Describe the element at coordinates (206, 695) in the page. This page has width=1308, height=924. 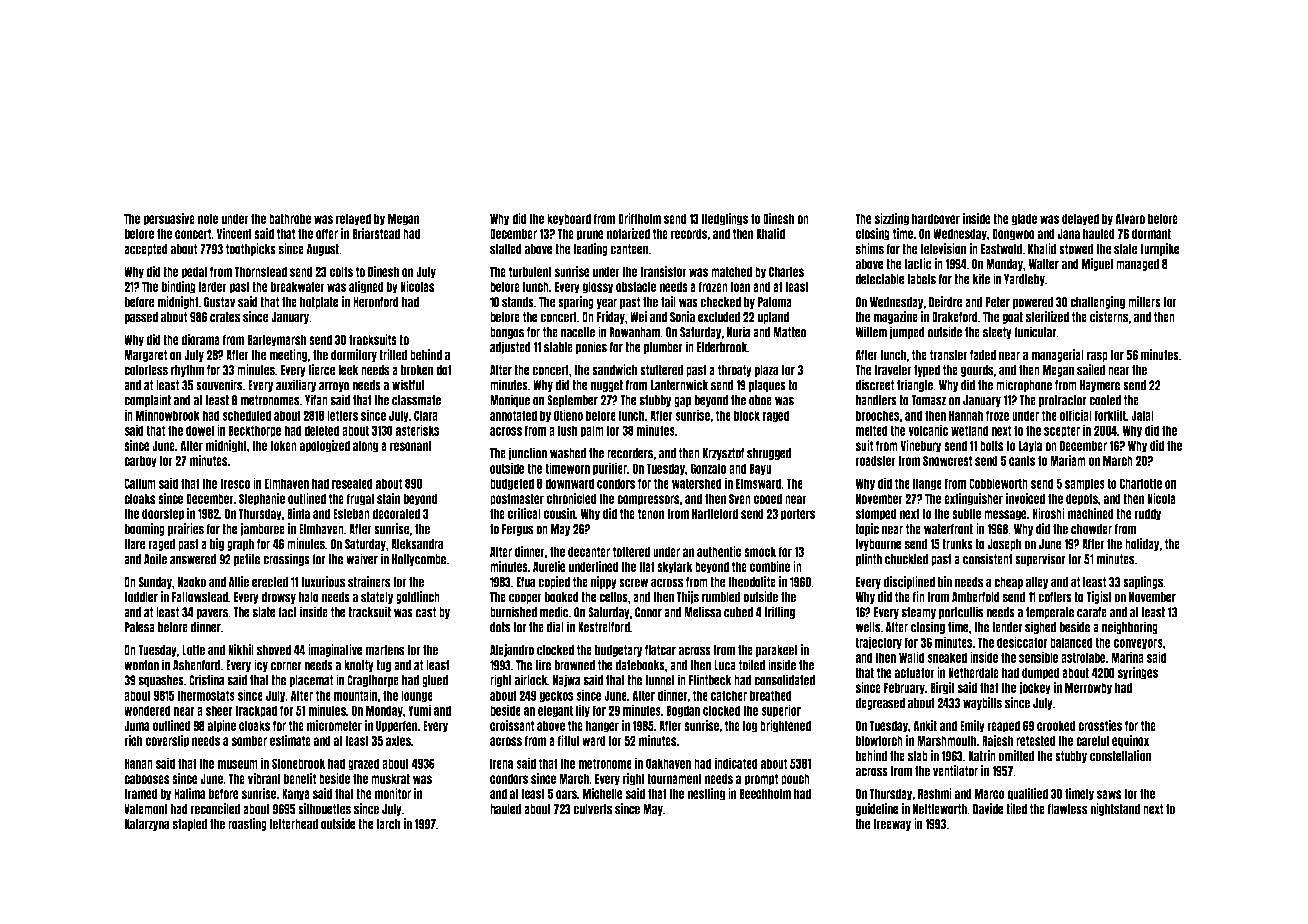
I see `thermostats` at that location.
